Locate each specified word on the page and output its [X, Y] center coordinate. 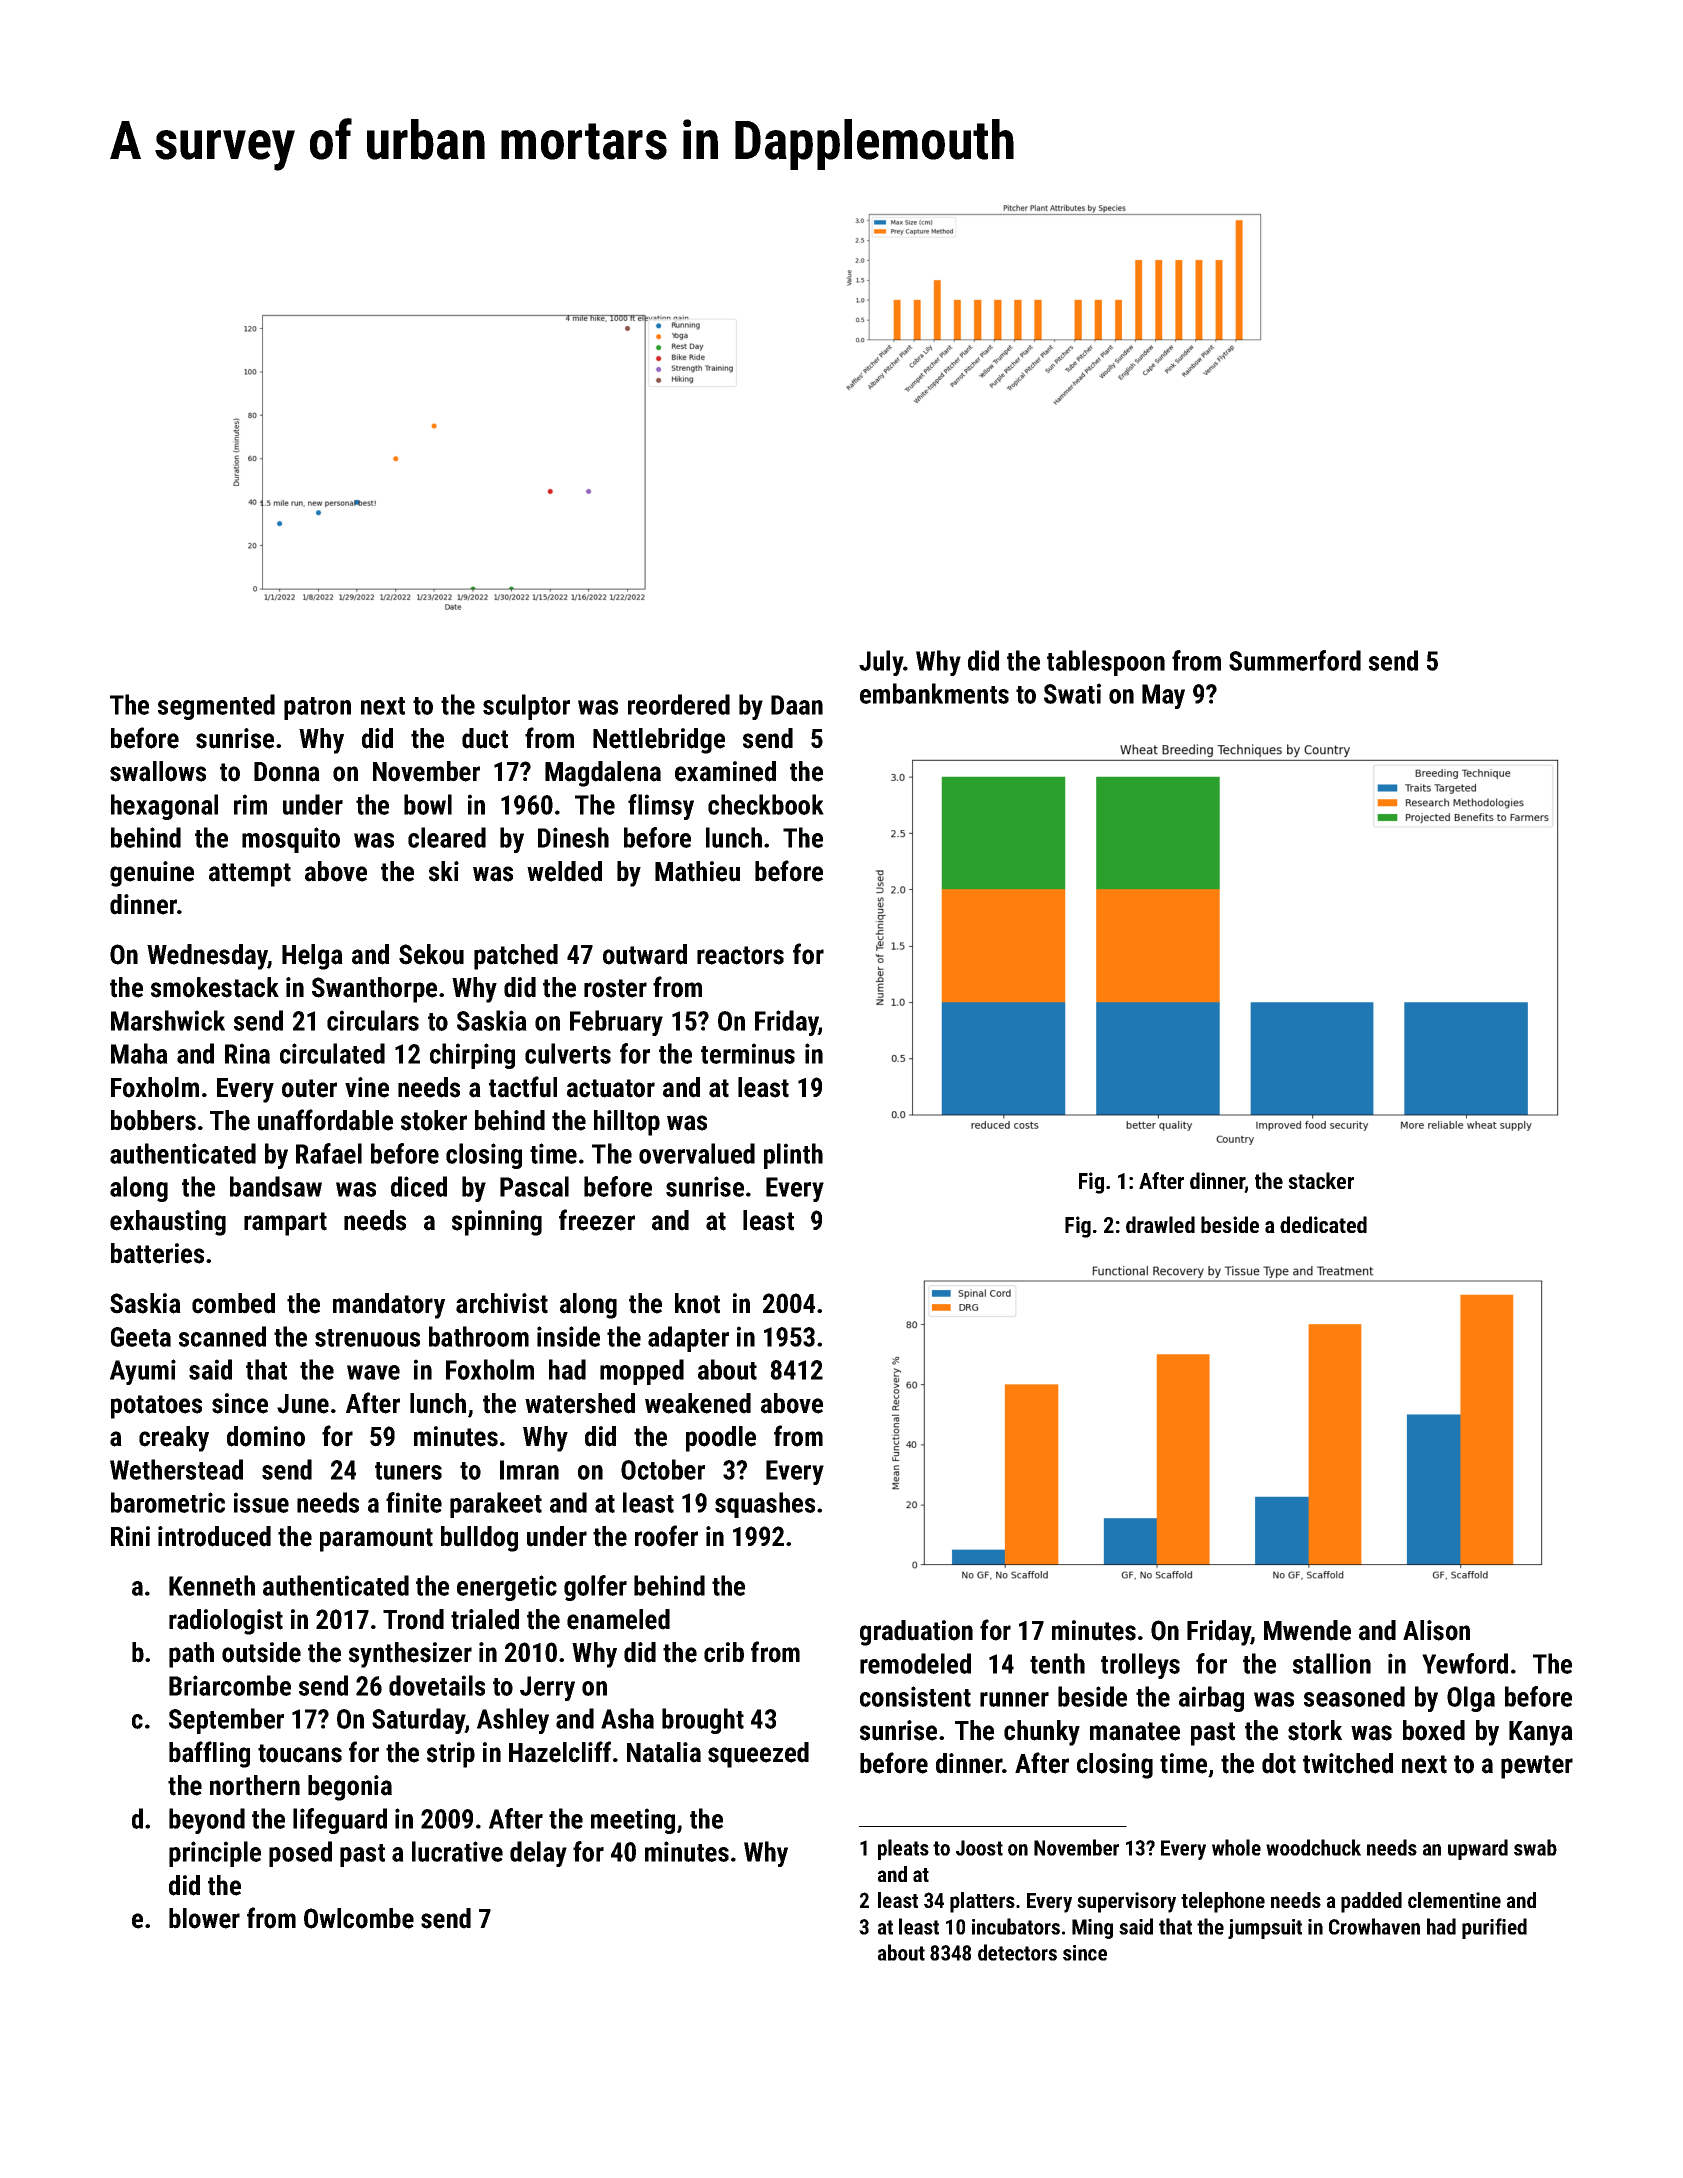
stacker [1321, 1180]
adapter [688, 1339]
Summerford [1295, 660]
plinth [793, 1156]
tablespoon [1106, 663]
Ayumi [143, 1372]
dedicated [1323, 1224]
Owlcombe [359, 1918]
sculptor [526, 707]
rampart [285, 1224]
